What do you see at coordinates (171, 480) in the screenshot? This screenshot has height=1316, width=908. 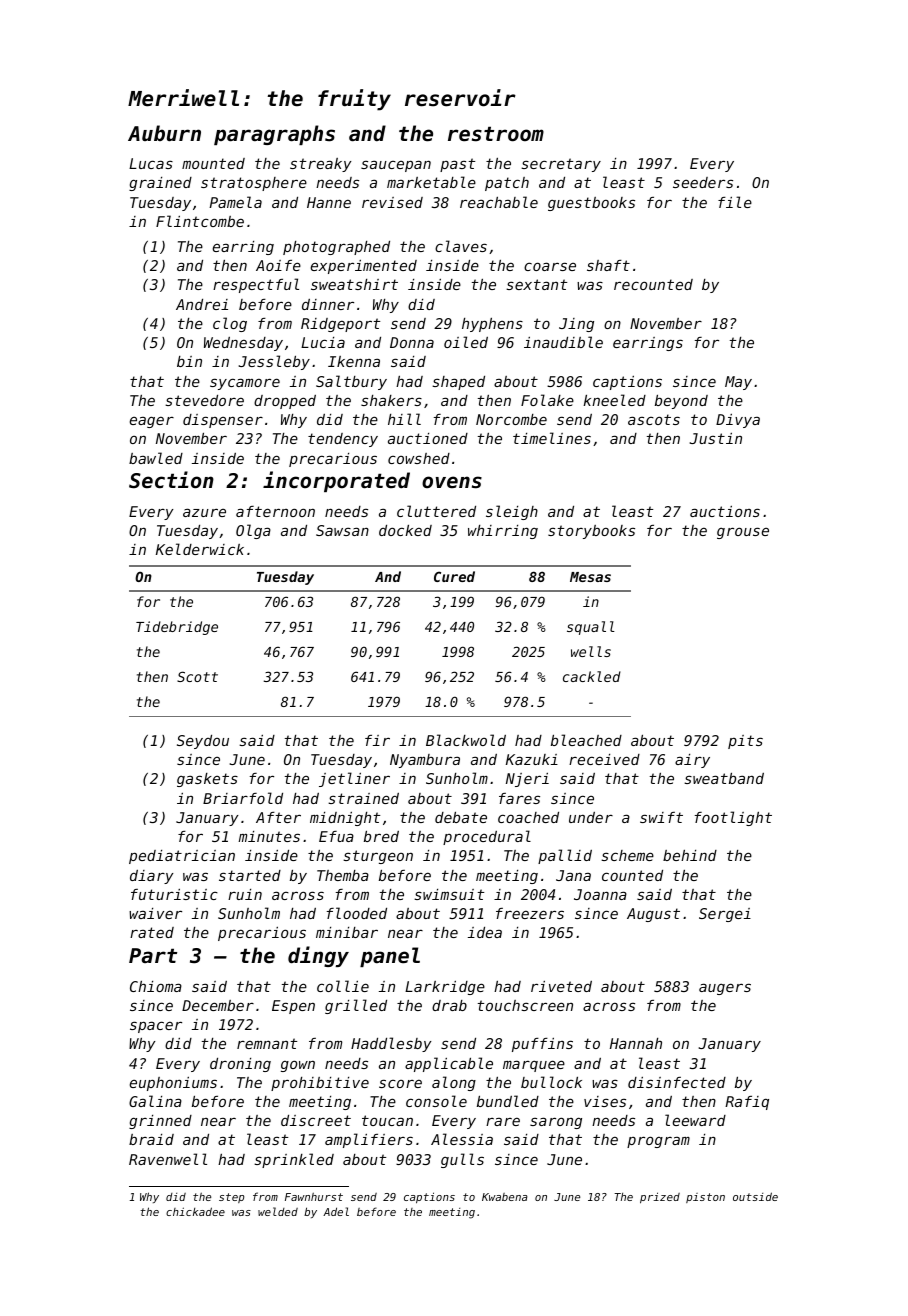 I see `Section` at bounding box center [171, 480].
